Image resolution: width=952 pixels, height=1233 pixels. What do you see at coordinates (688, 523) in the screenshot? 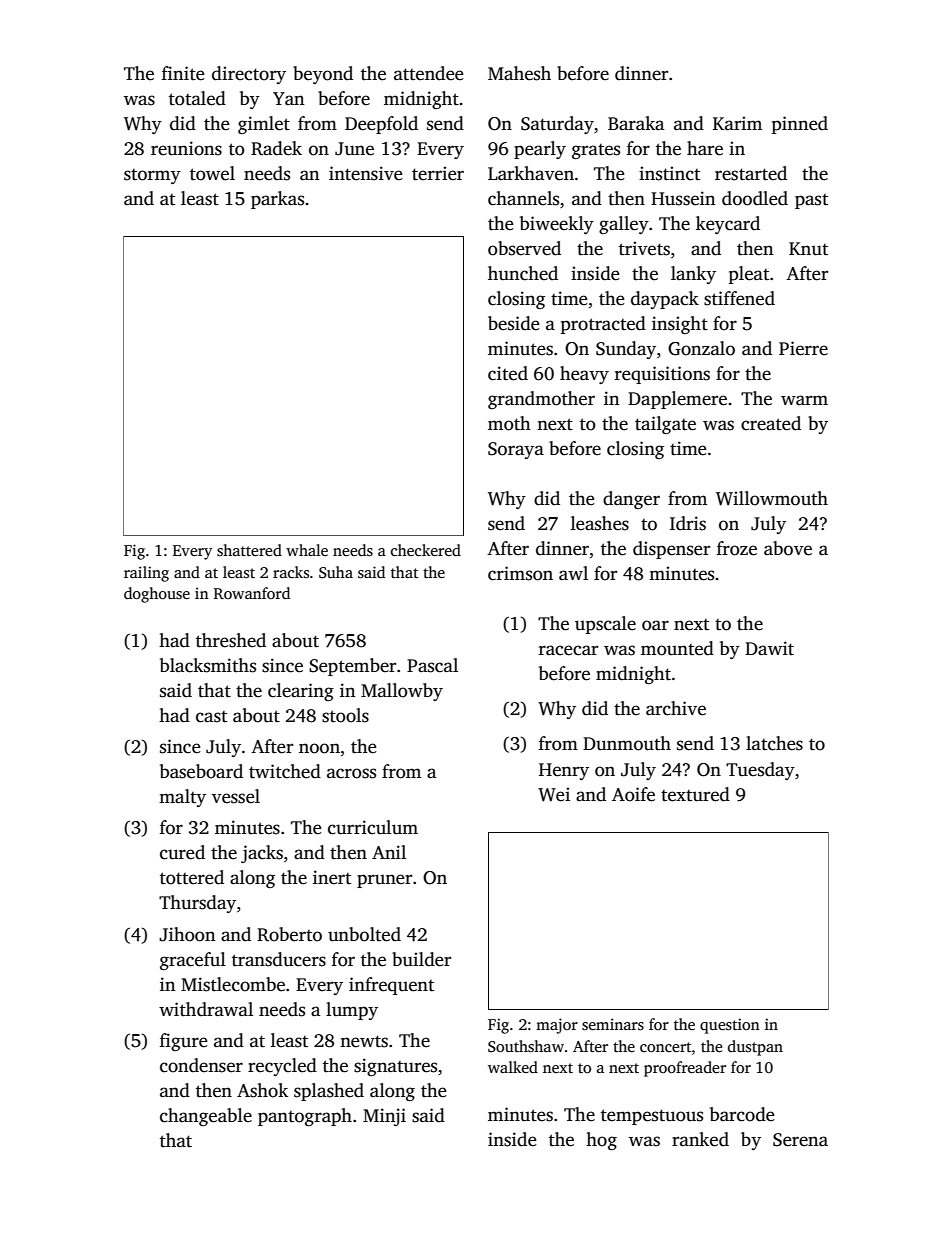
I see `Idris` at bounding box center [688, 523].
